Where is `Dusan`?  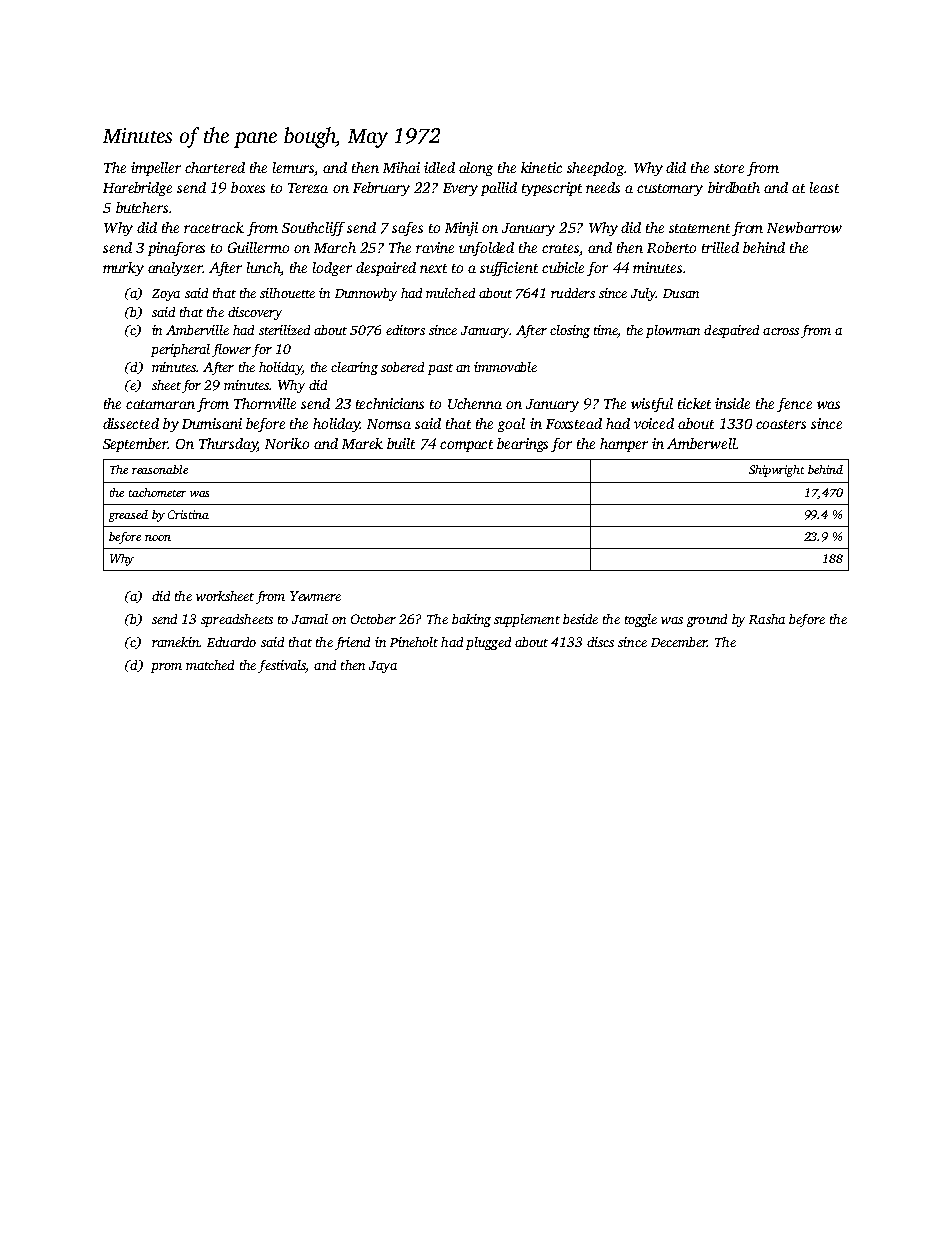 Dusan is located at coordinates (681, 293).
